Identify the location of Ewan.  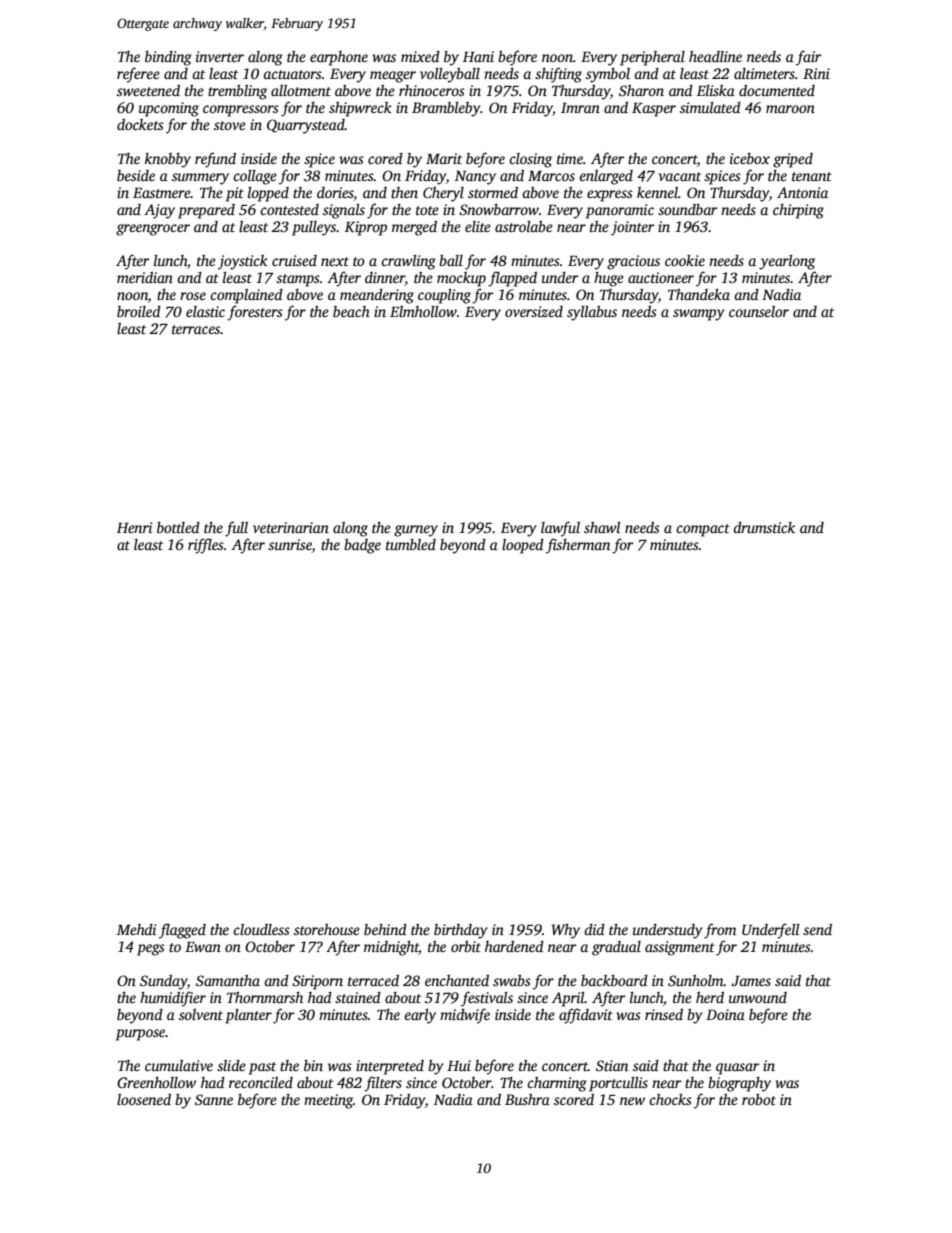
(203, 947).
